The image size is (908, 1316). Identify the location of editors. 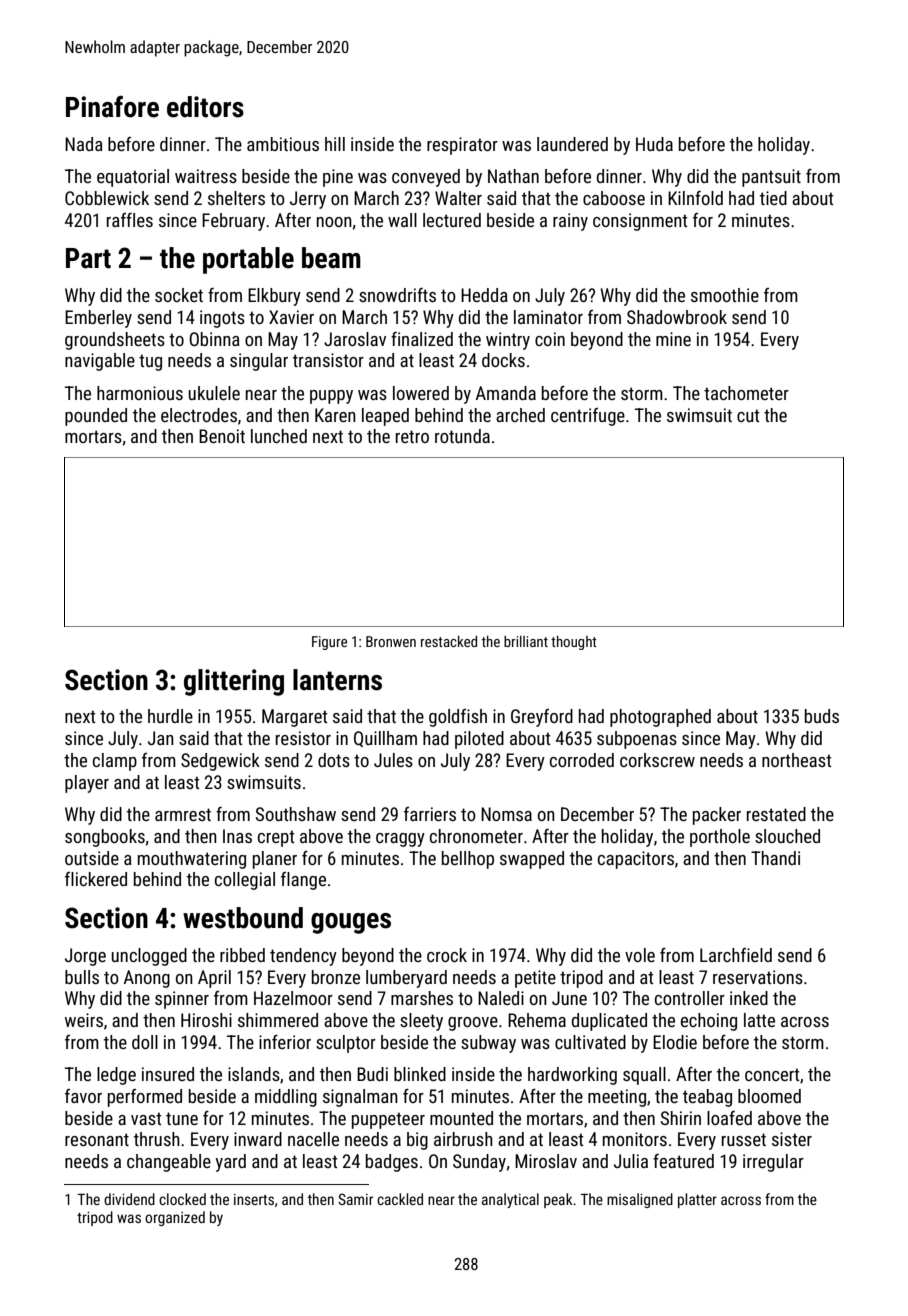
(205, 107).
